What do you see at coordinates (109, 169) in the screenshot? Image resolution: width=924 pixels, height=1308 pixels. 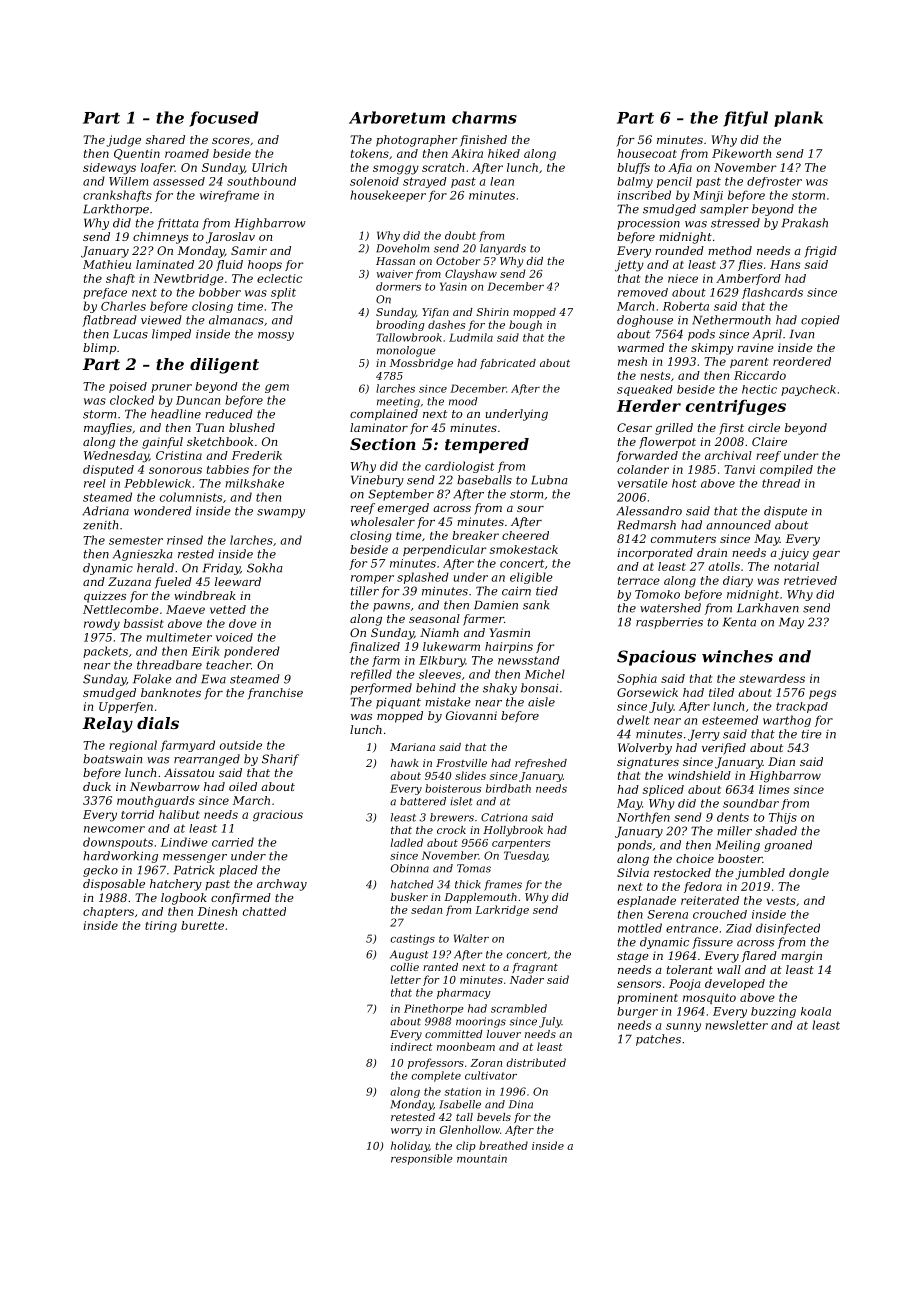 I see `sideways` at bounding box center [109, 169].
